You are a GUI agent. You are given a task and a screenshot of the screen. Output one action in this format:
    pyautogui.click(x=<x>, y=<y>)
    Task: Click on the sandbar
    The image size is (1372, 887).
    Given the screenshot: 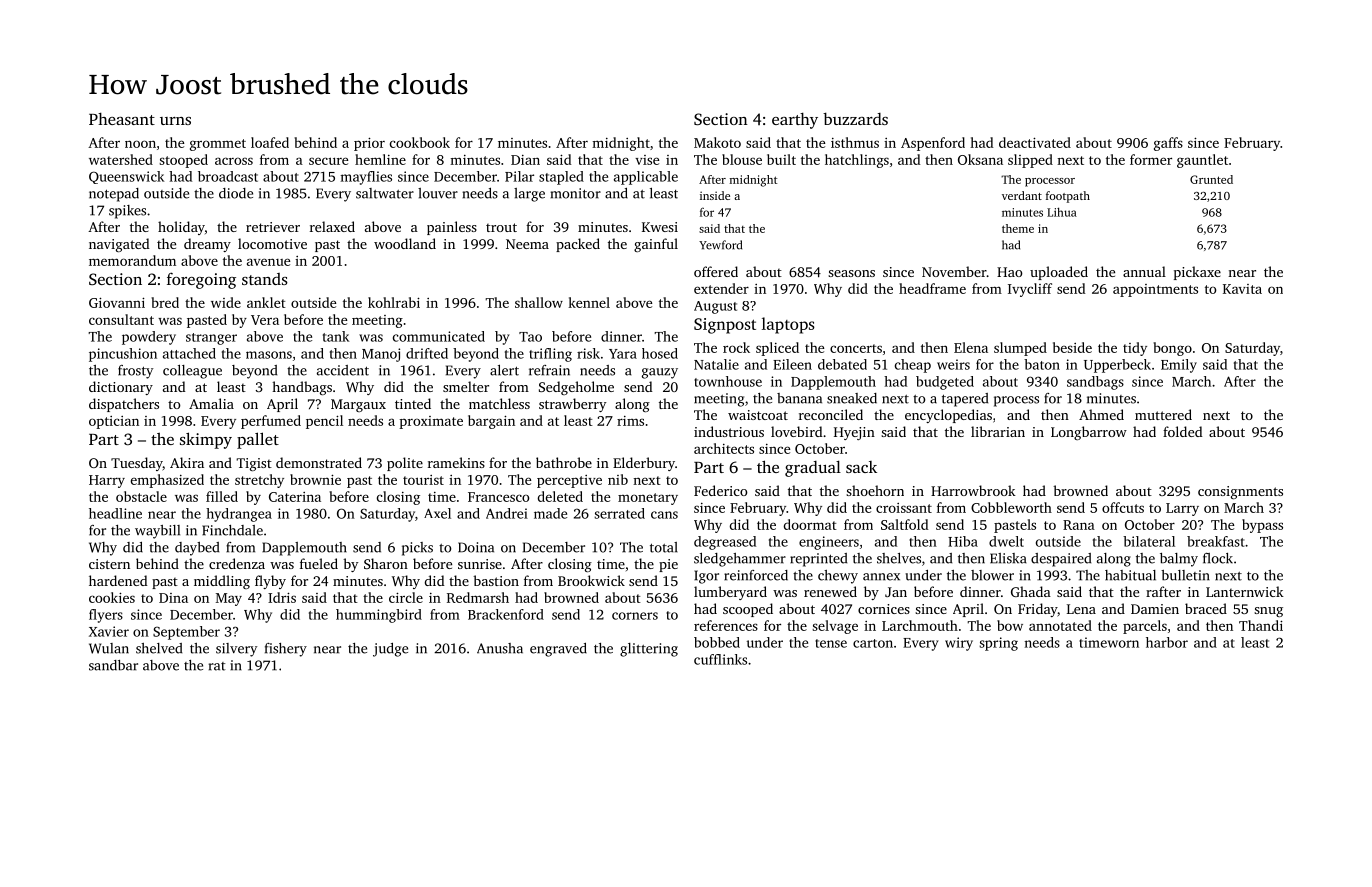 What is the action you would take?
    pyautogui.click(x=113, y=665)
